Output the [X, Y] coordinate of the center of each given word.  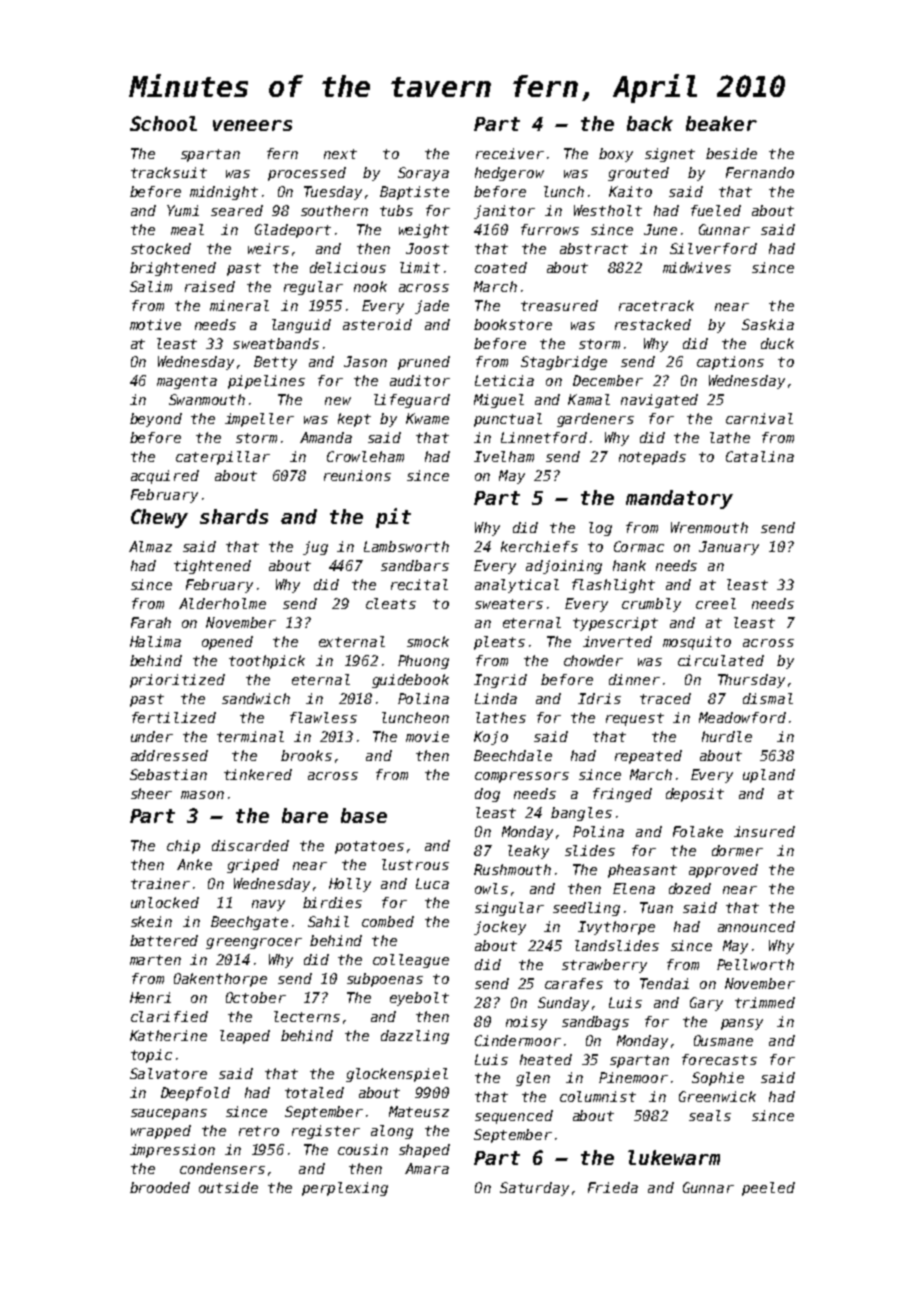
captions [730, 363]
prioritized [177, 681]
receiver [510, 153]
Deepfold [195, 1094]
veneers [252, 125]
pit [393, 518]
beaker [721, 123]
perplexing [345, 1189]
